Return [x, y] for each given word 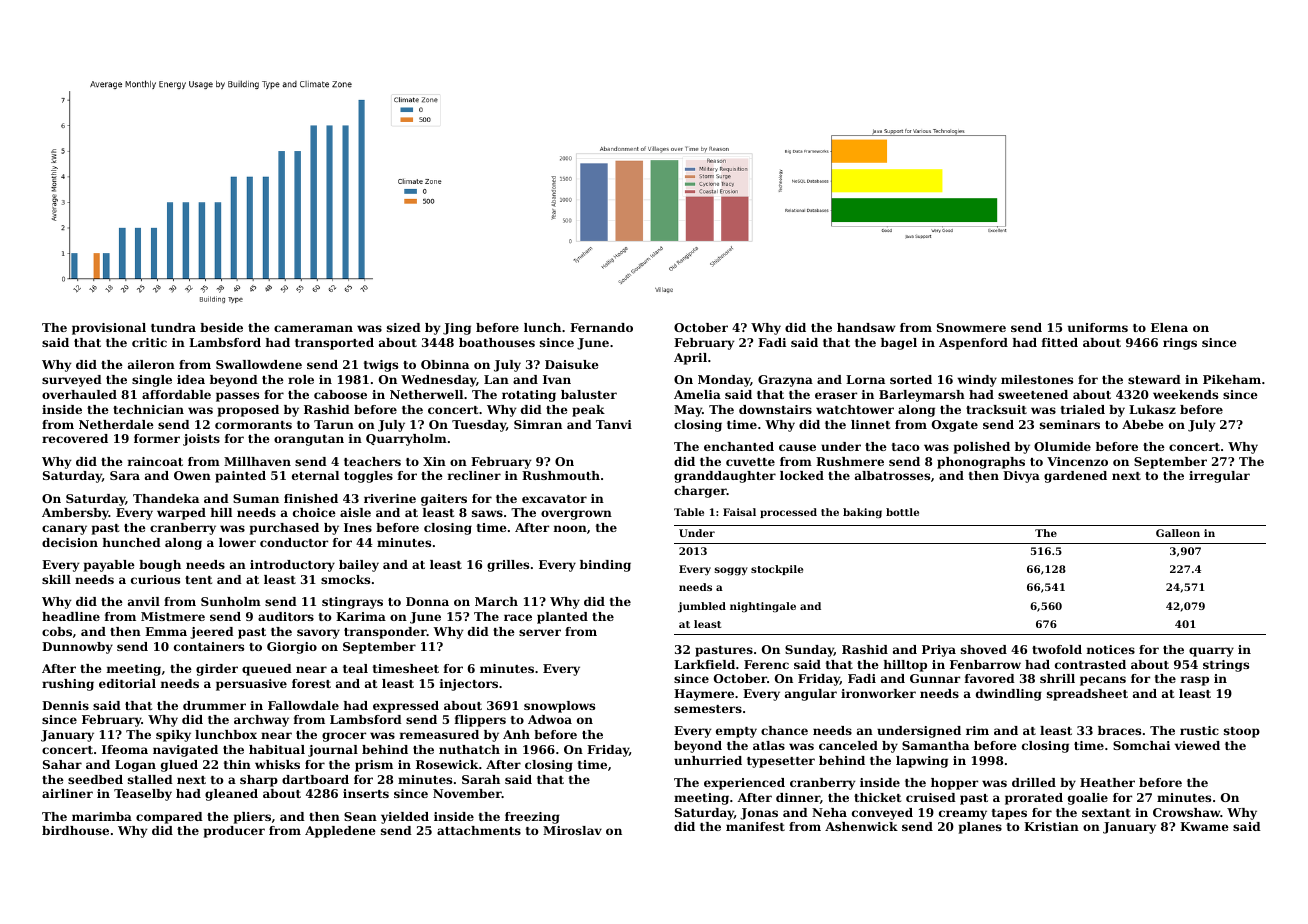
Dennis [65, 705]
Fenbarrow [985, 664]
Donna [427, 601]
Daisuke [572, 364]
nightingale [763, 607]
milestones [1037, 379]
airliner [67, 793]
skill [56, 579]
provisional [109, 329]
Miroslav [572, 830]
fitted [1060, 342]
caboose [340, 394]
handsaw [866, 327]
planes [980, 828]
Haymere [704, 695]
